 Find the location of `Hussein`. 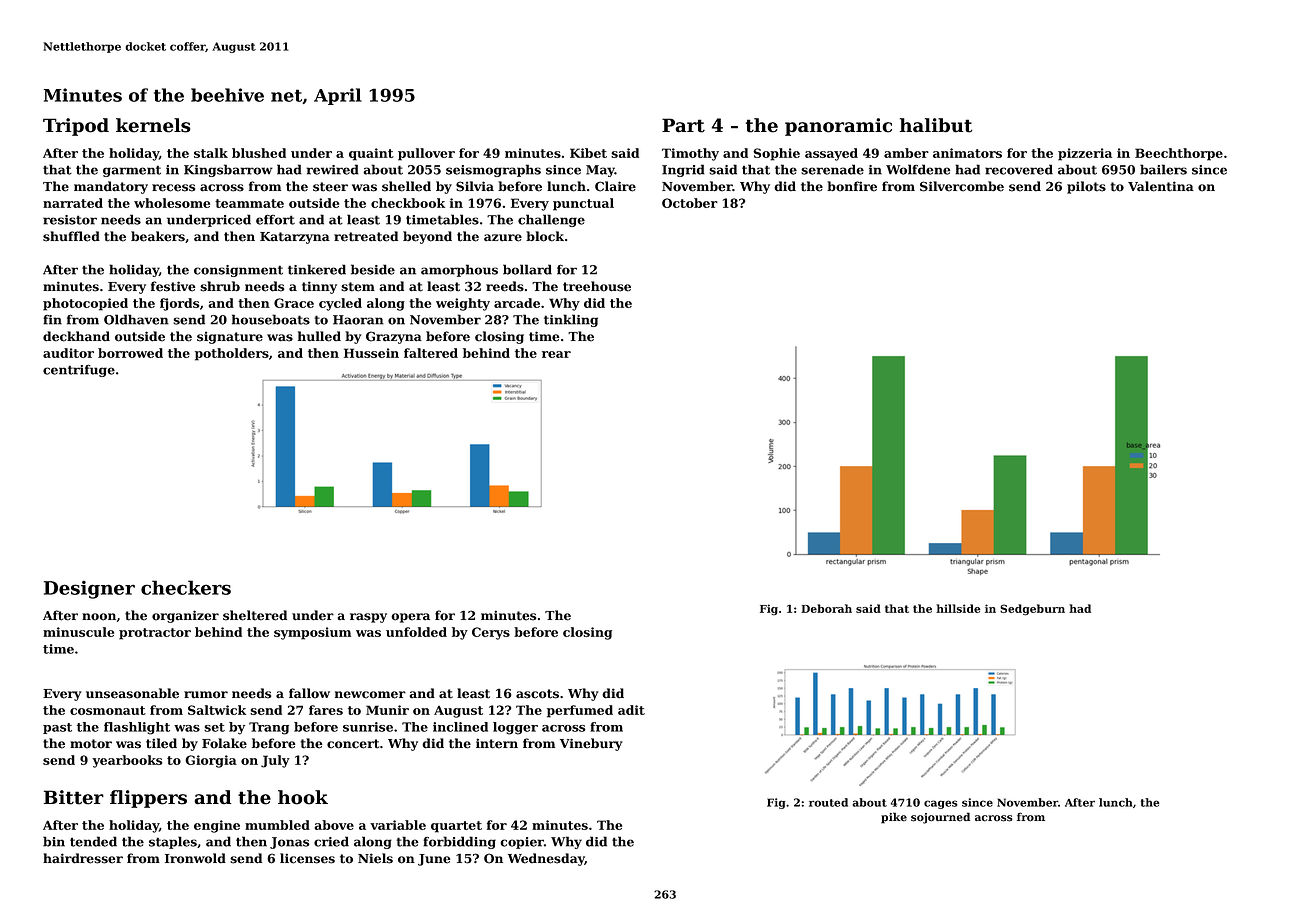

Hussein is located at coordinates (371, 353).
